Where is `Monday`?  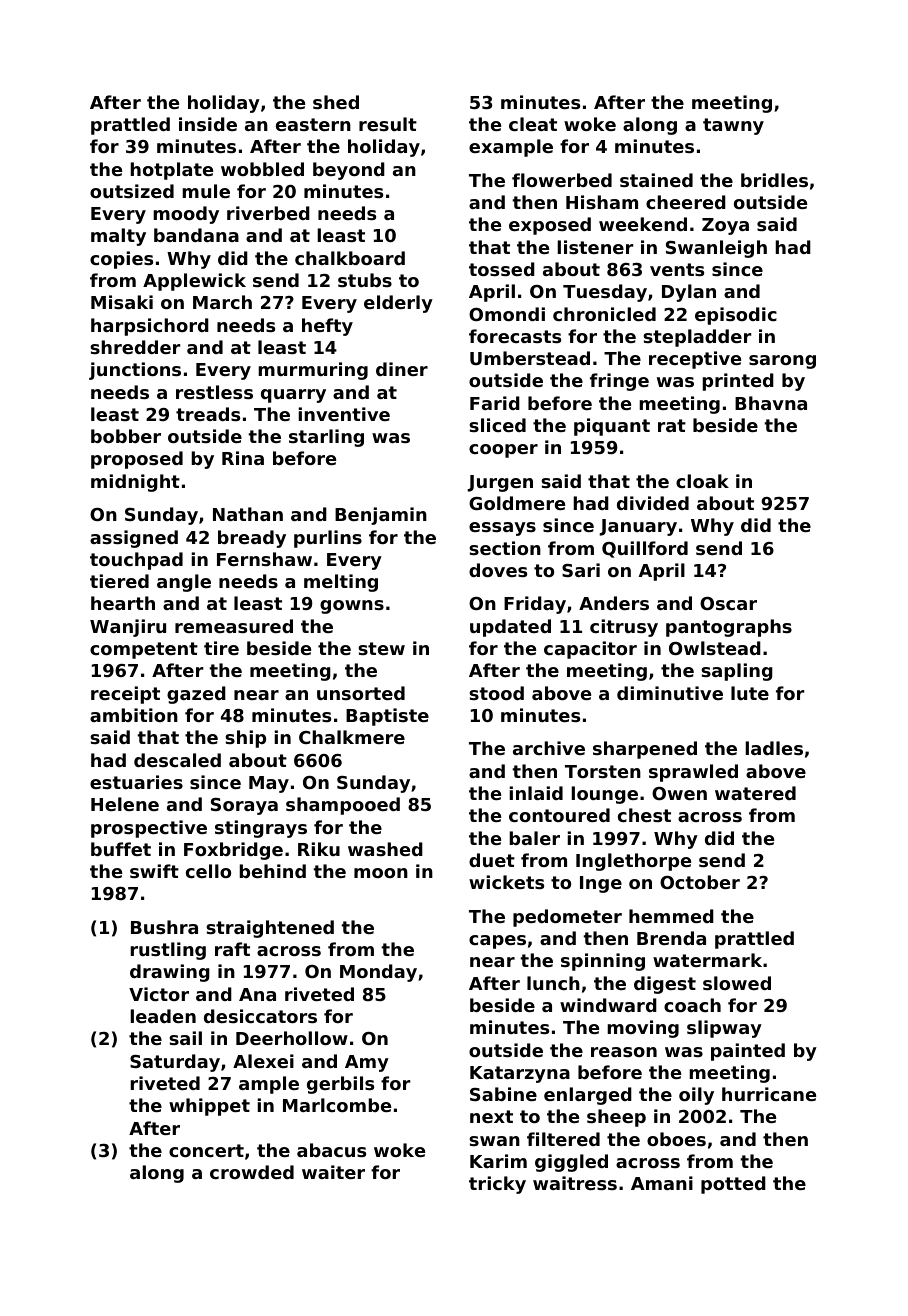
Monday is located at coordinates (378, 973).
